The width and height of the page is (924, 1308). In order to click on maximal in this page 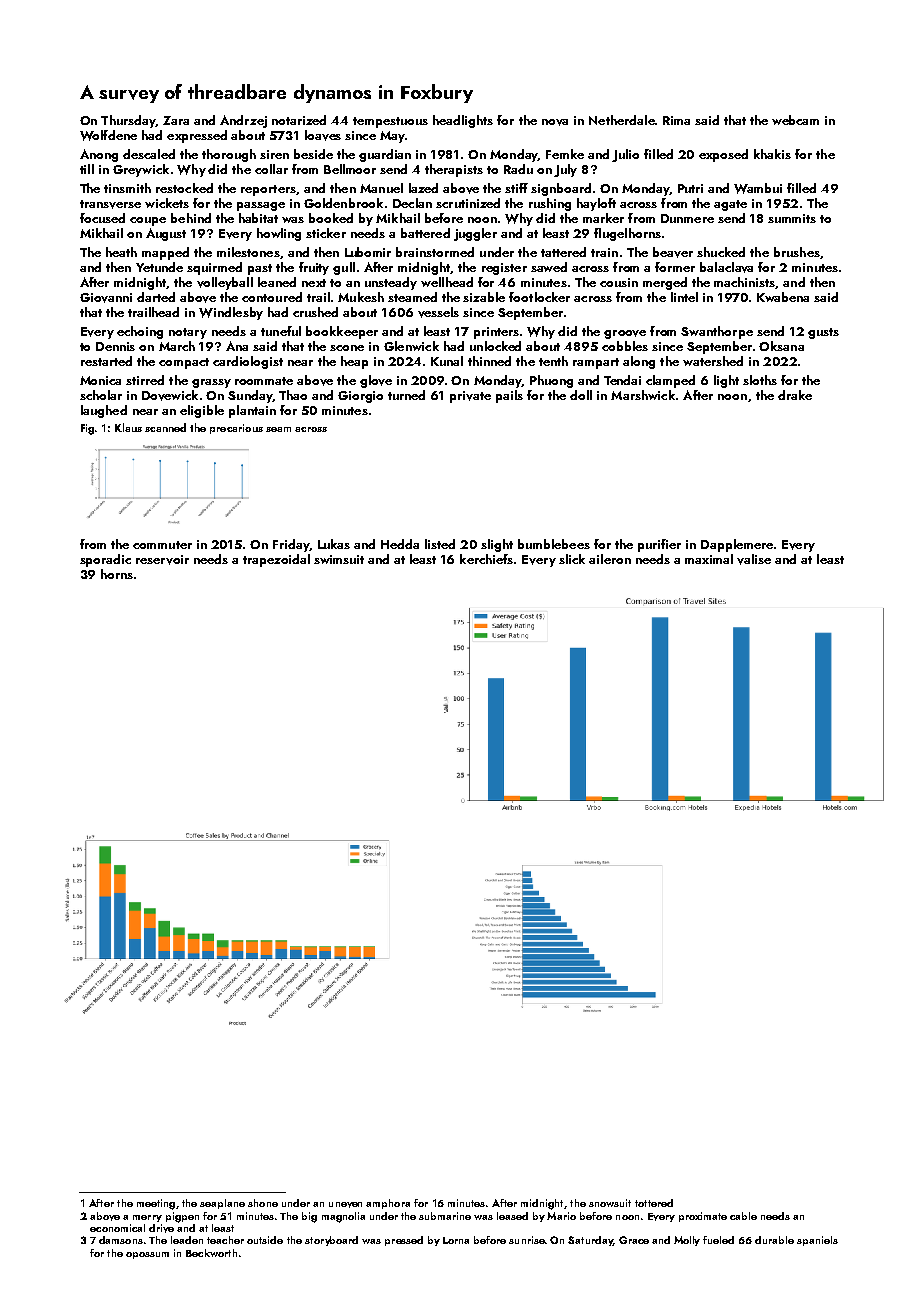, I will do `click(709, 559)`.
